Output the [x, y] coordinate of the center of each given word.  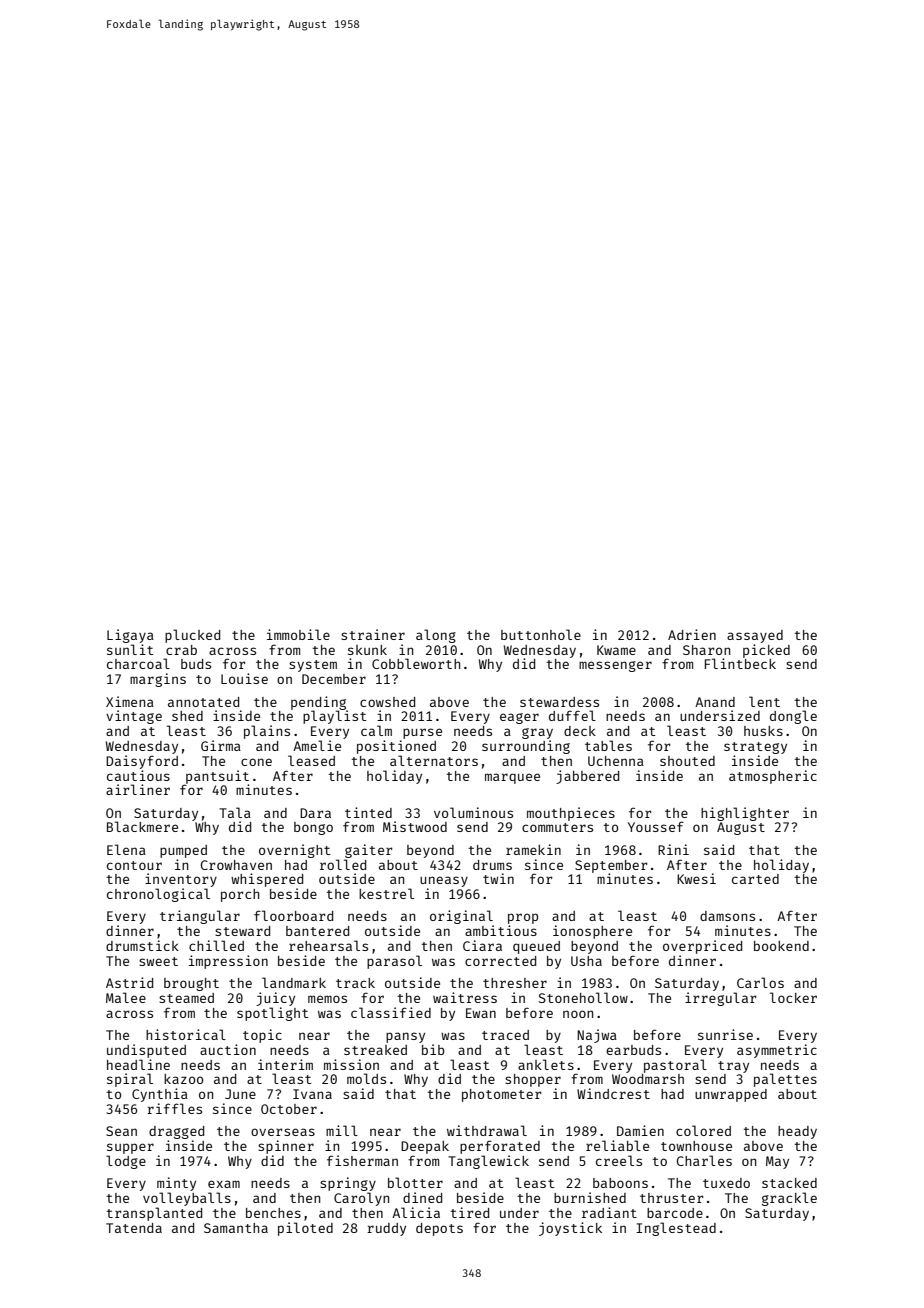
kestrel [386, 893]
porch [240, 895]
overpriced [702, 947]
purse [422, 733]
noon [578, 1014]
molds [366, 1078]
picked [766, 651]
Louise [244, 678]
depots [439, 1229]
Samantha [236, 1228]
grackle [789, 1199]
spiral [130, 1080]
